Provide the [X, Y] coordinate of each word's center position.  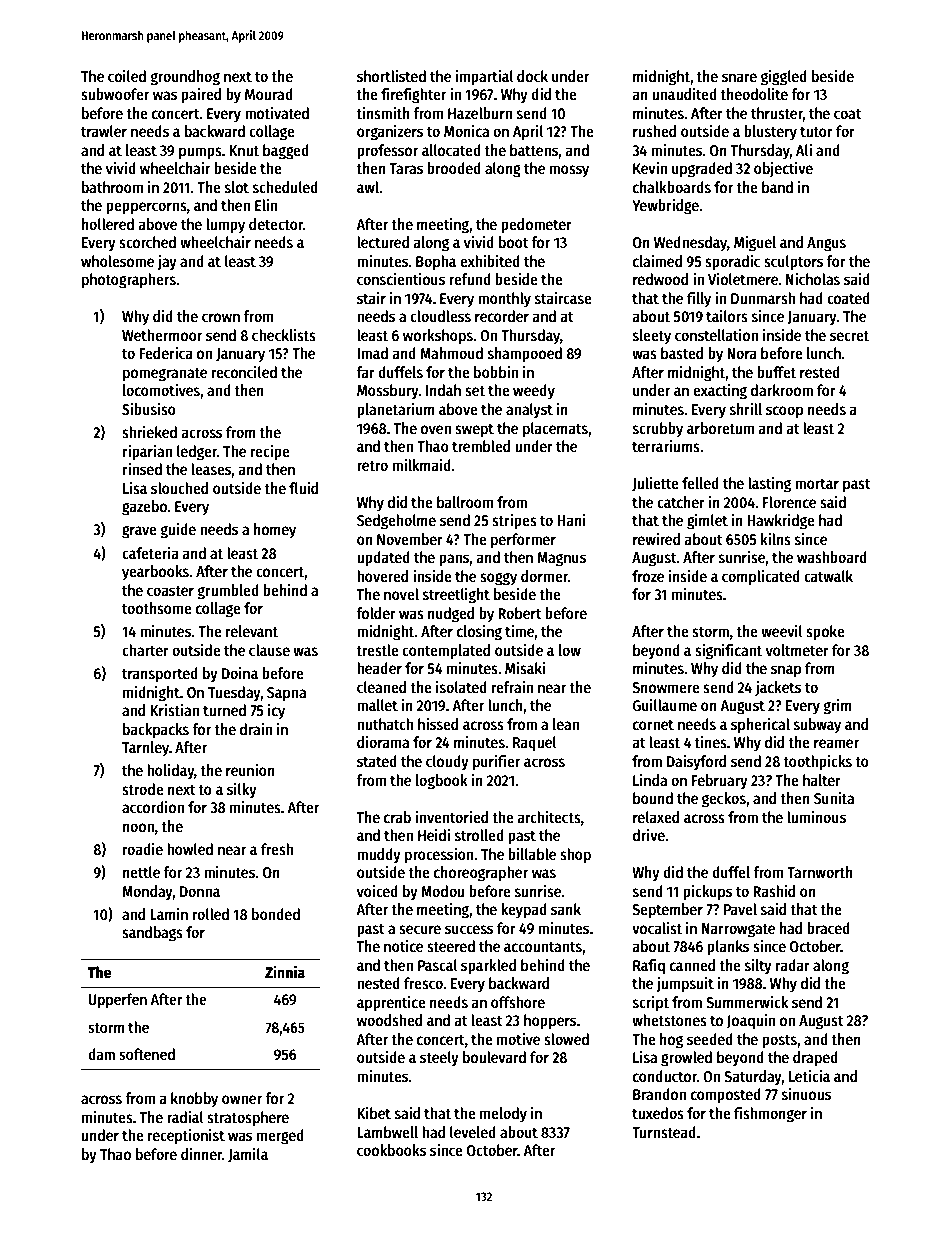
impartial [485, 77]
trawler [104, 131]
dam [101, 1054]
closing [479, 632]
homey [275, 531]
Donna [200, 891]
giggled [784, 77]
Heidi [434, 834]
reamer [836, 743]
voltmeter [797, 650]
